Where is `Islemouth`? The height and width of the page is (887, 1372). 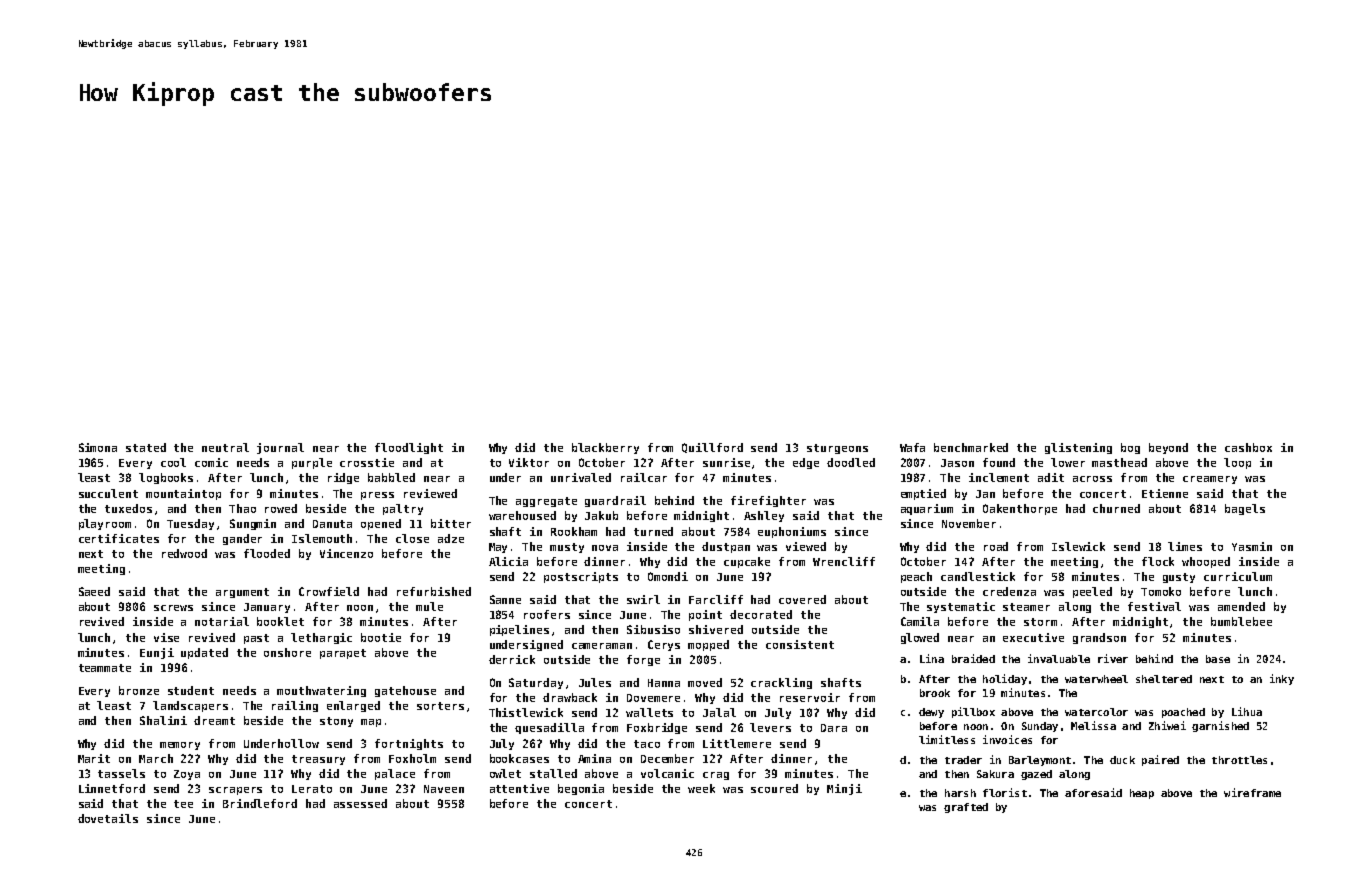 Islemouth is located at coordinates (322, 538).
